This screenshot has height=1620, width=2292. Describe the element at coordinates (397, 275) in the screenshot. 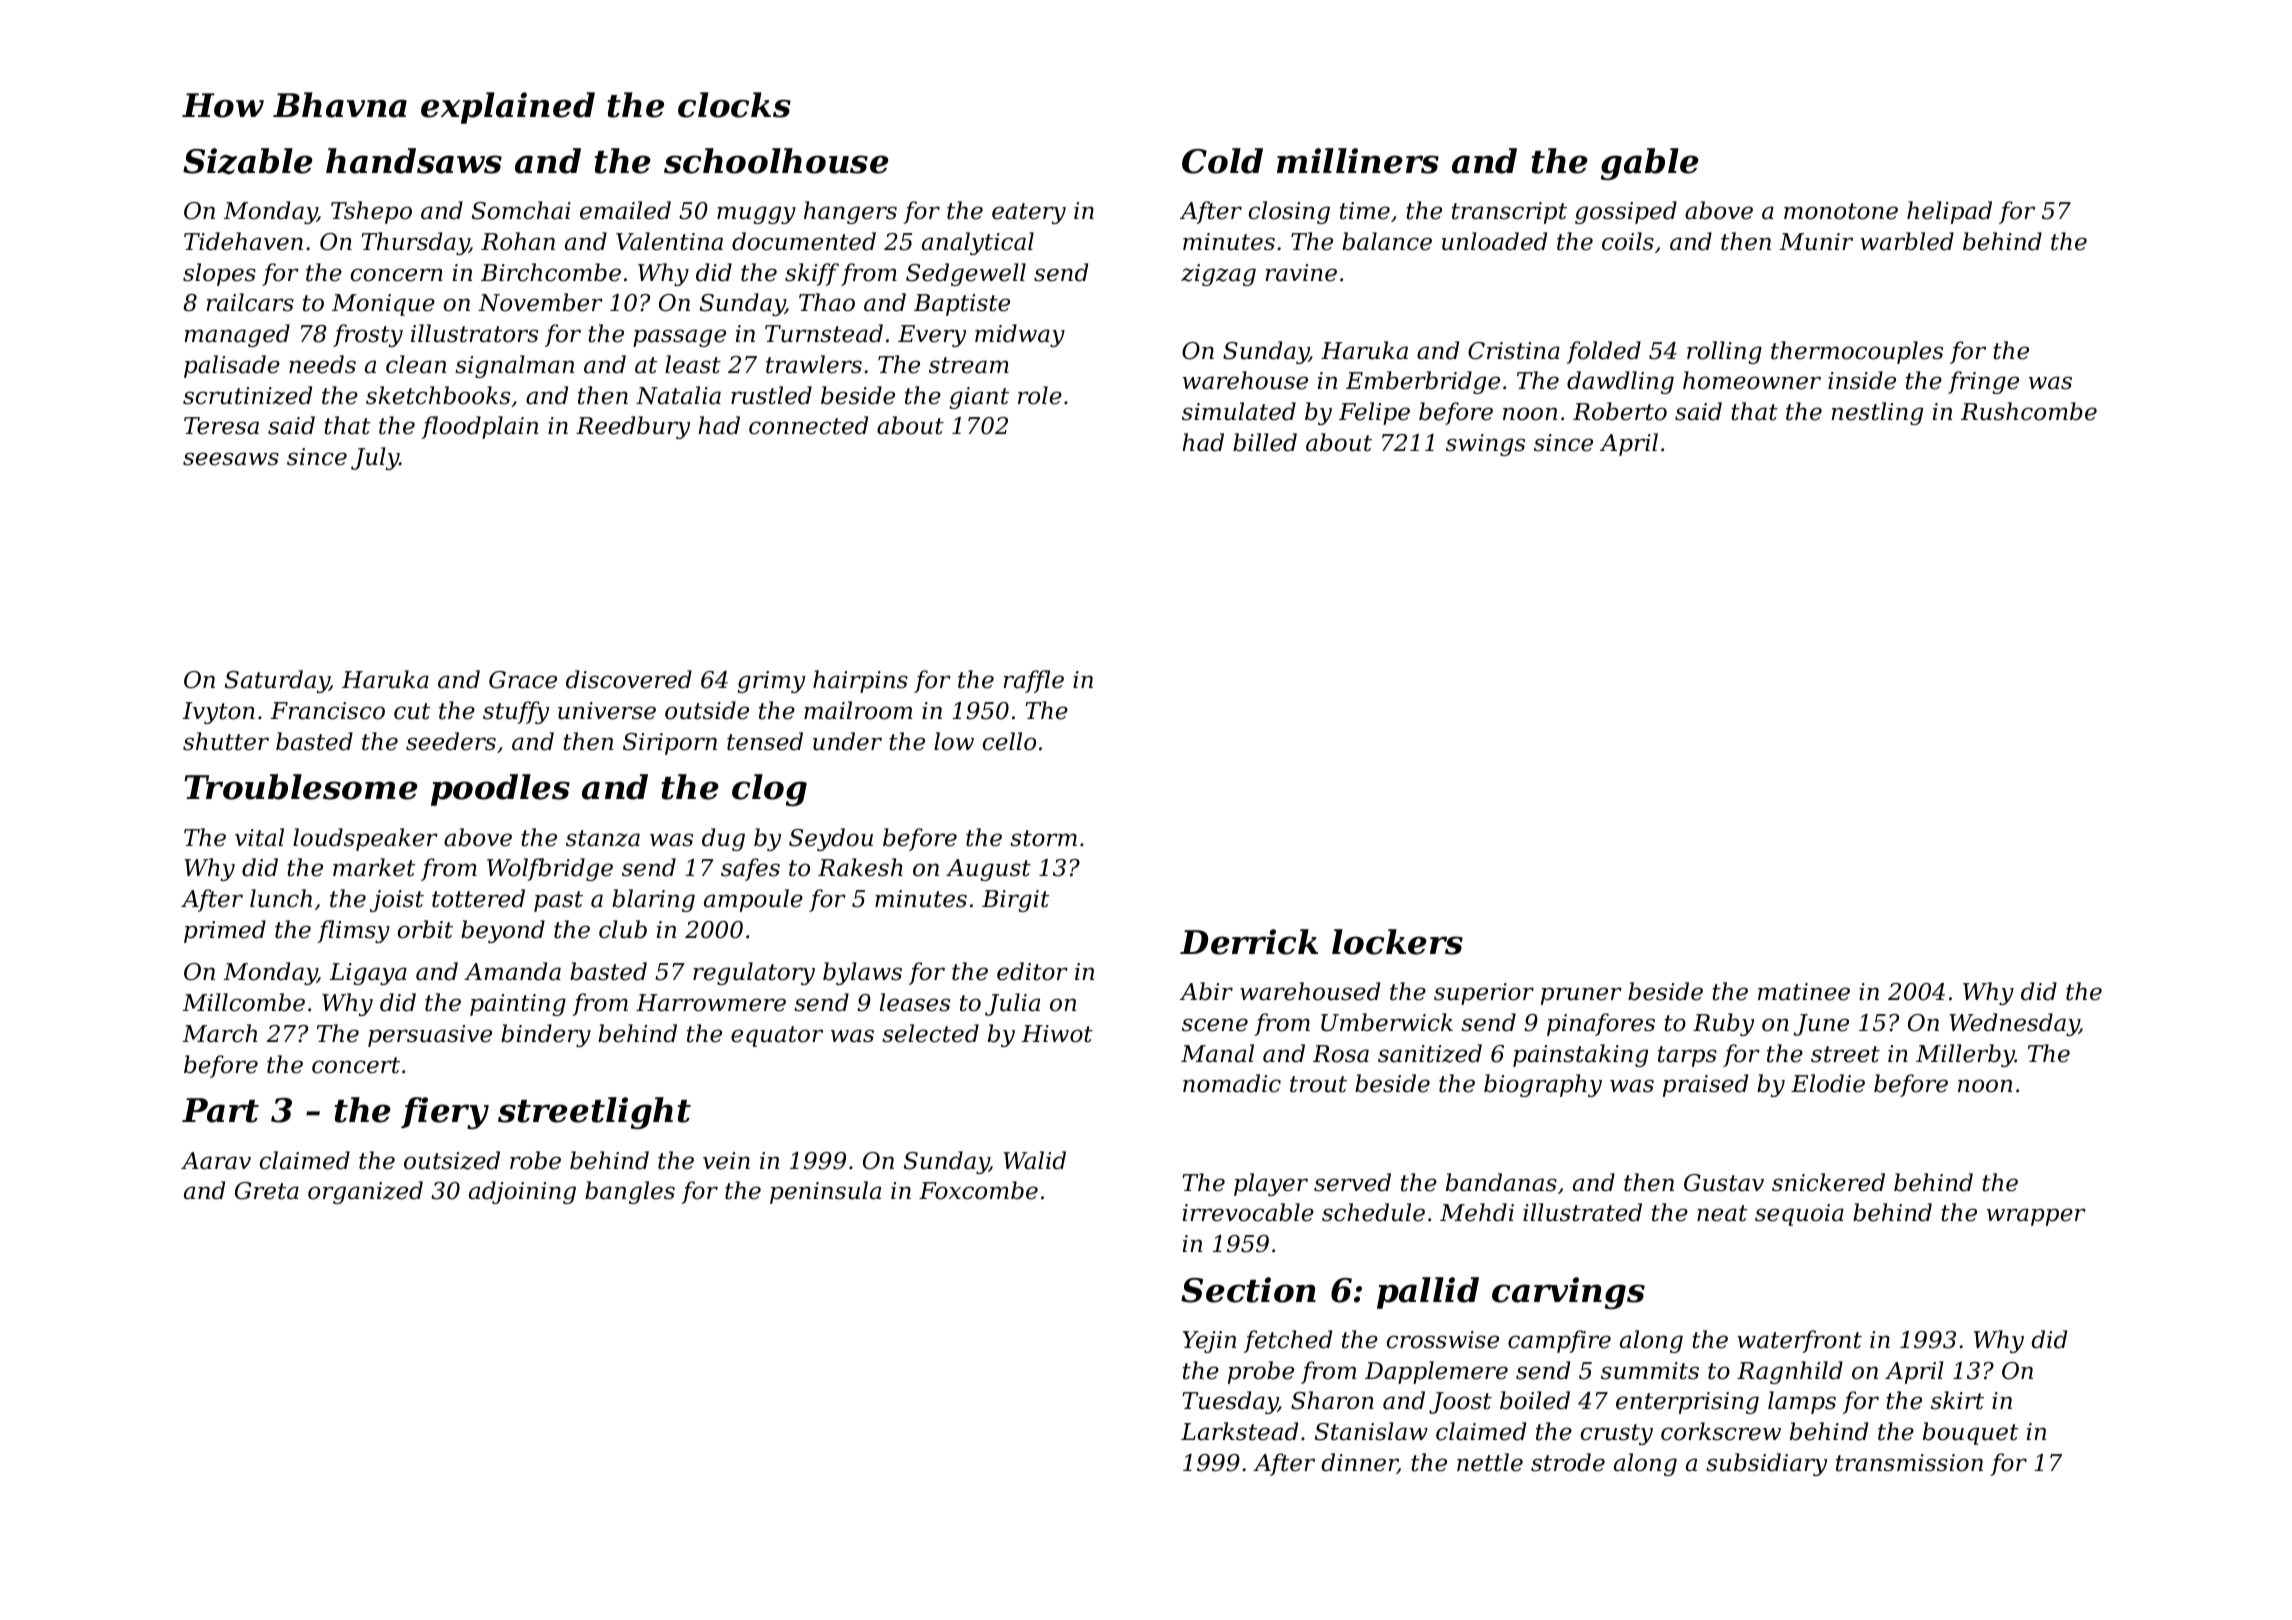

I see `concern` at that location.
